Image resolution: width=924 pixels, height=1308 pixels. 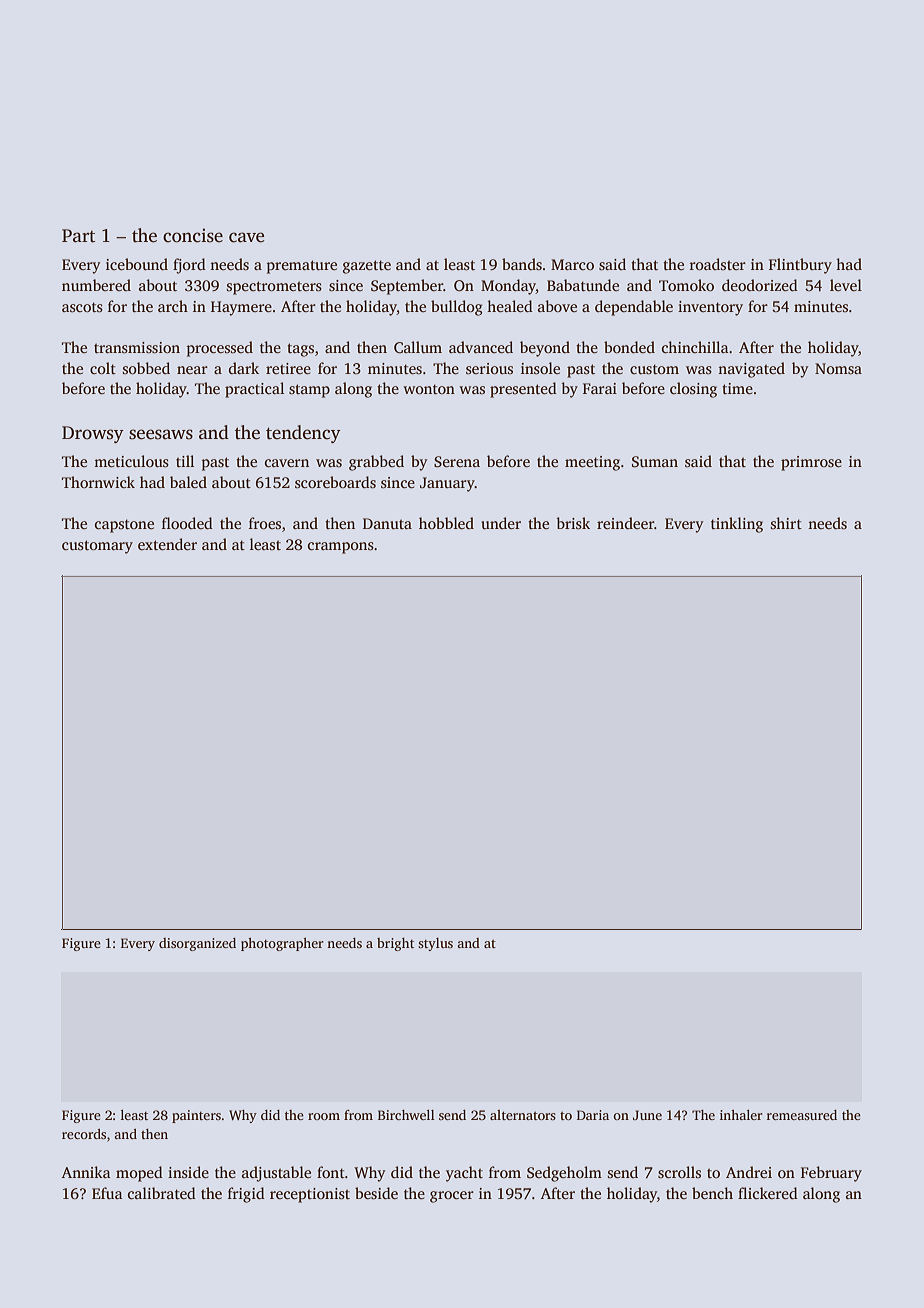 What do you see at coordinates (811, 463) in the image?
I see `primrose` at bounding box center [811, 463].
